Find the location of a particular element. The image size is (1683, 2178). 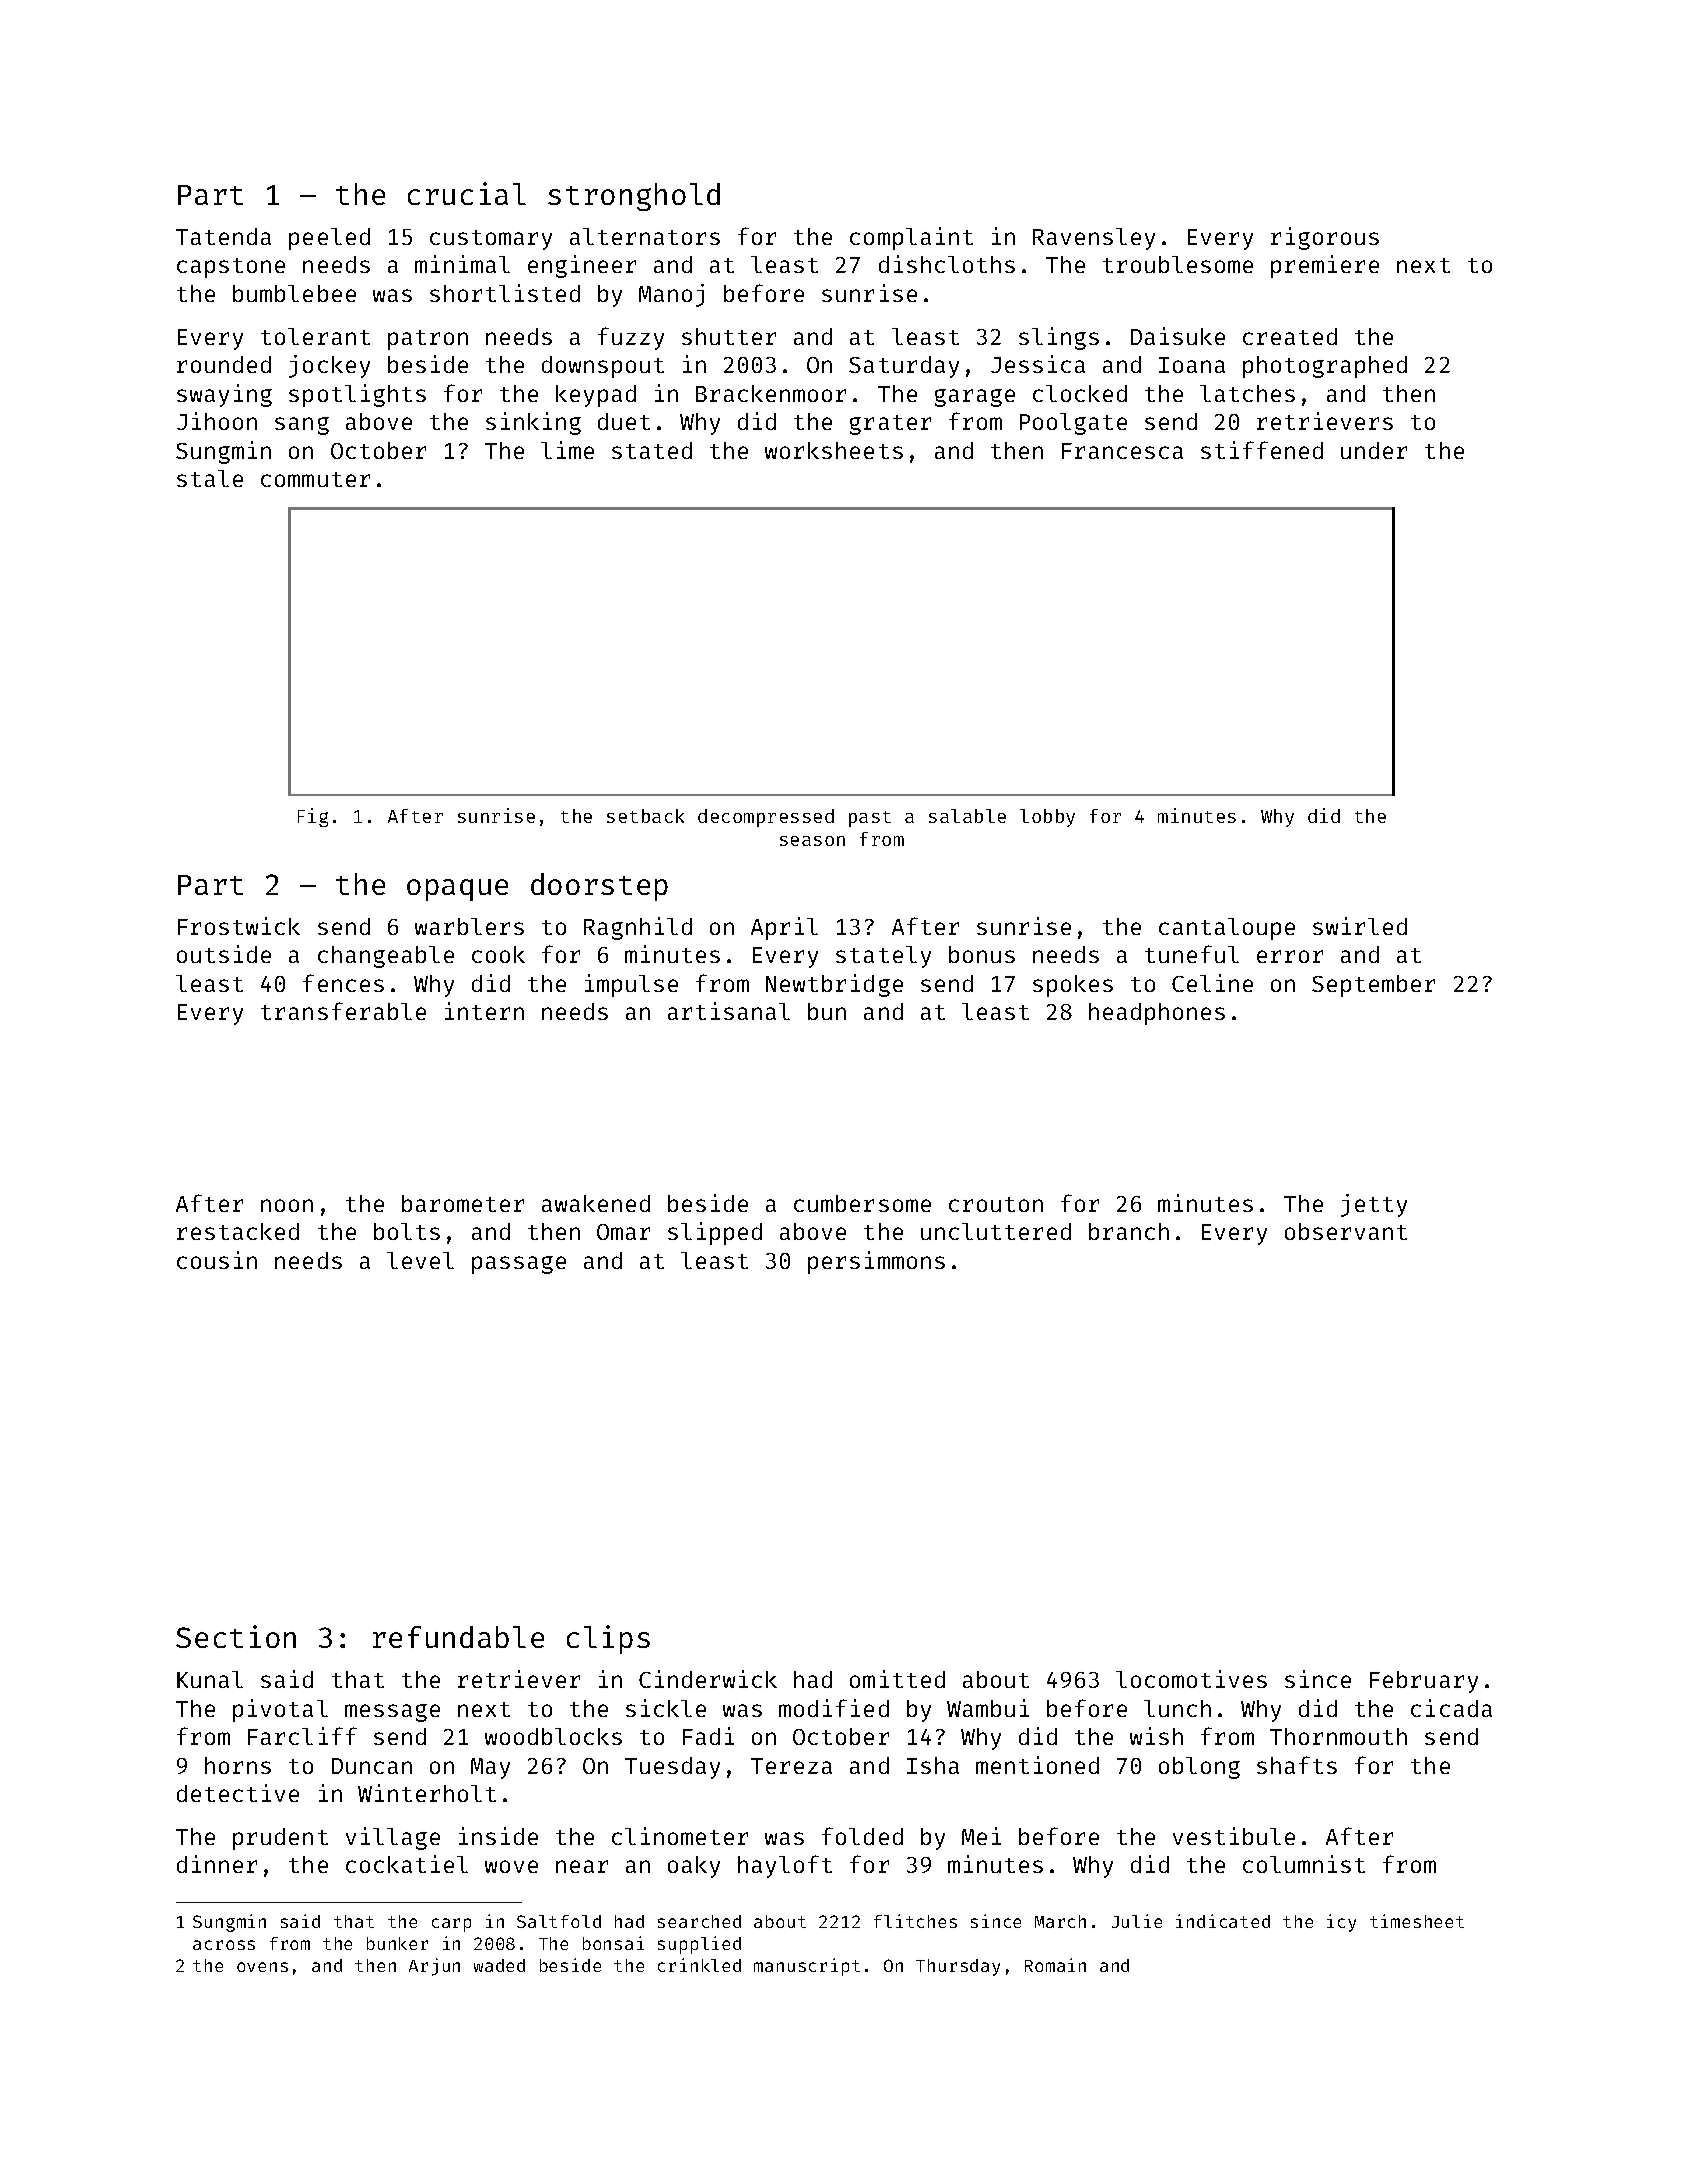

intern is located at coordinates (484, 1011).
